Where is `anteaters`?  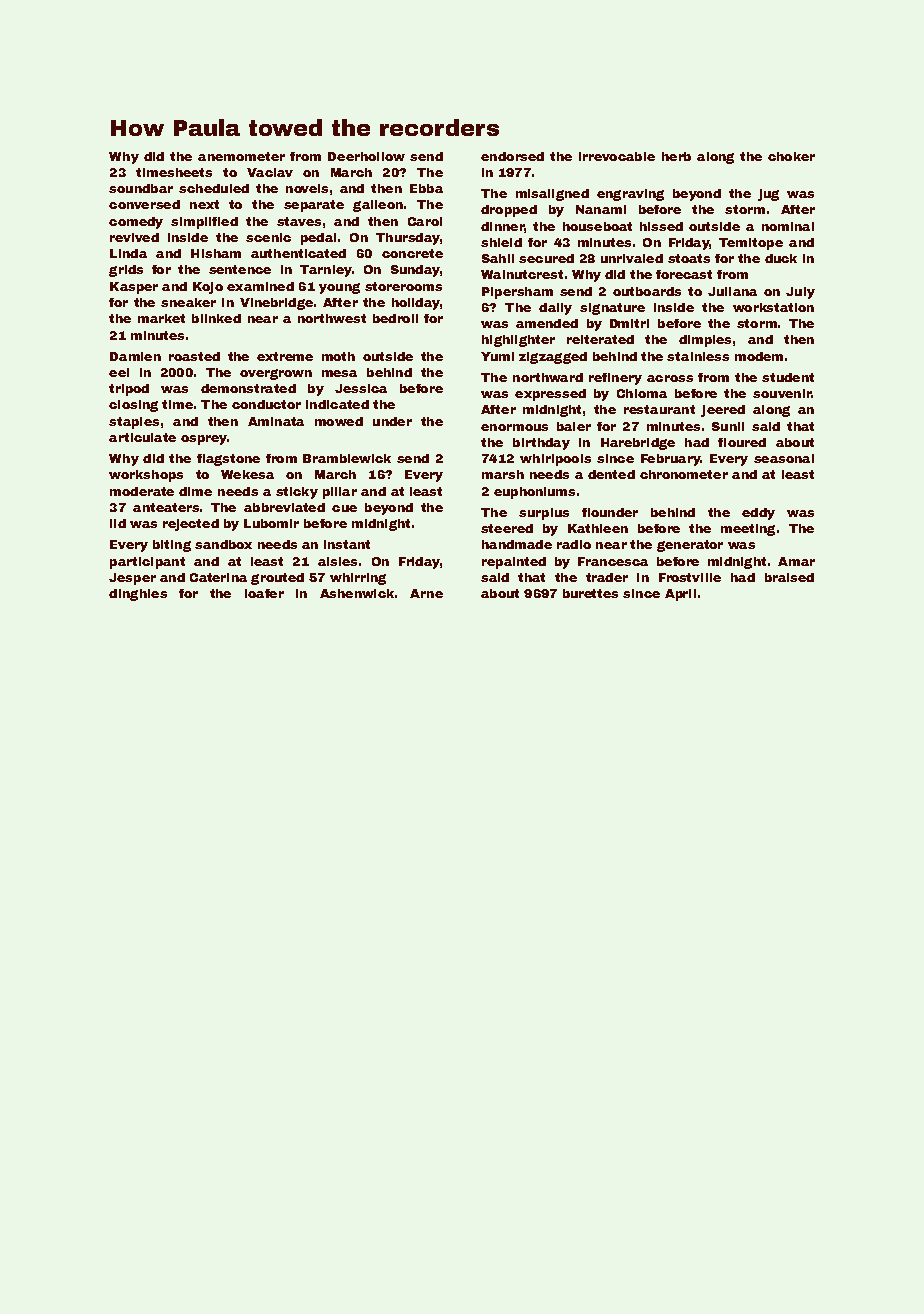 anteaters is located at coordinates (166, 507).
